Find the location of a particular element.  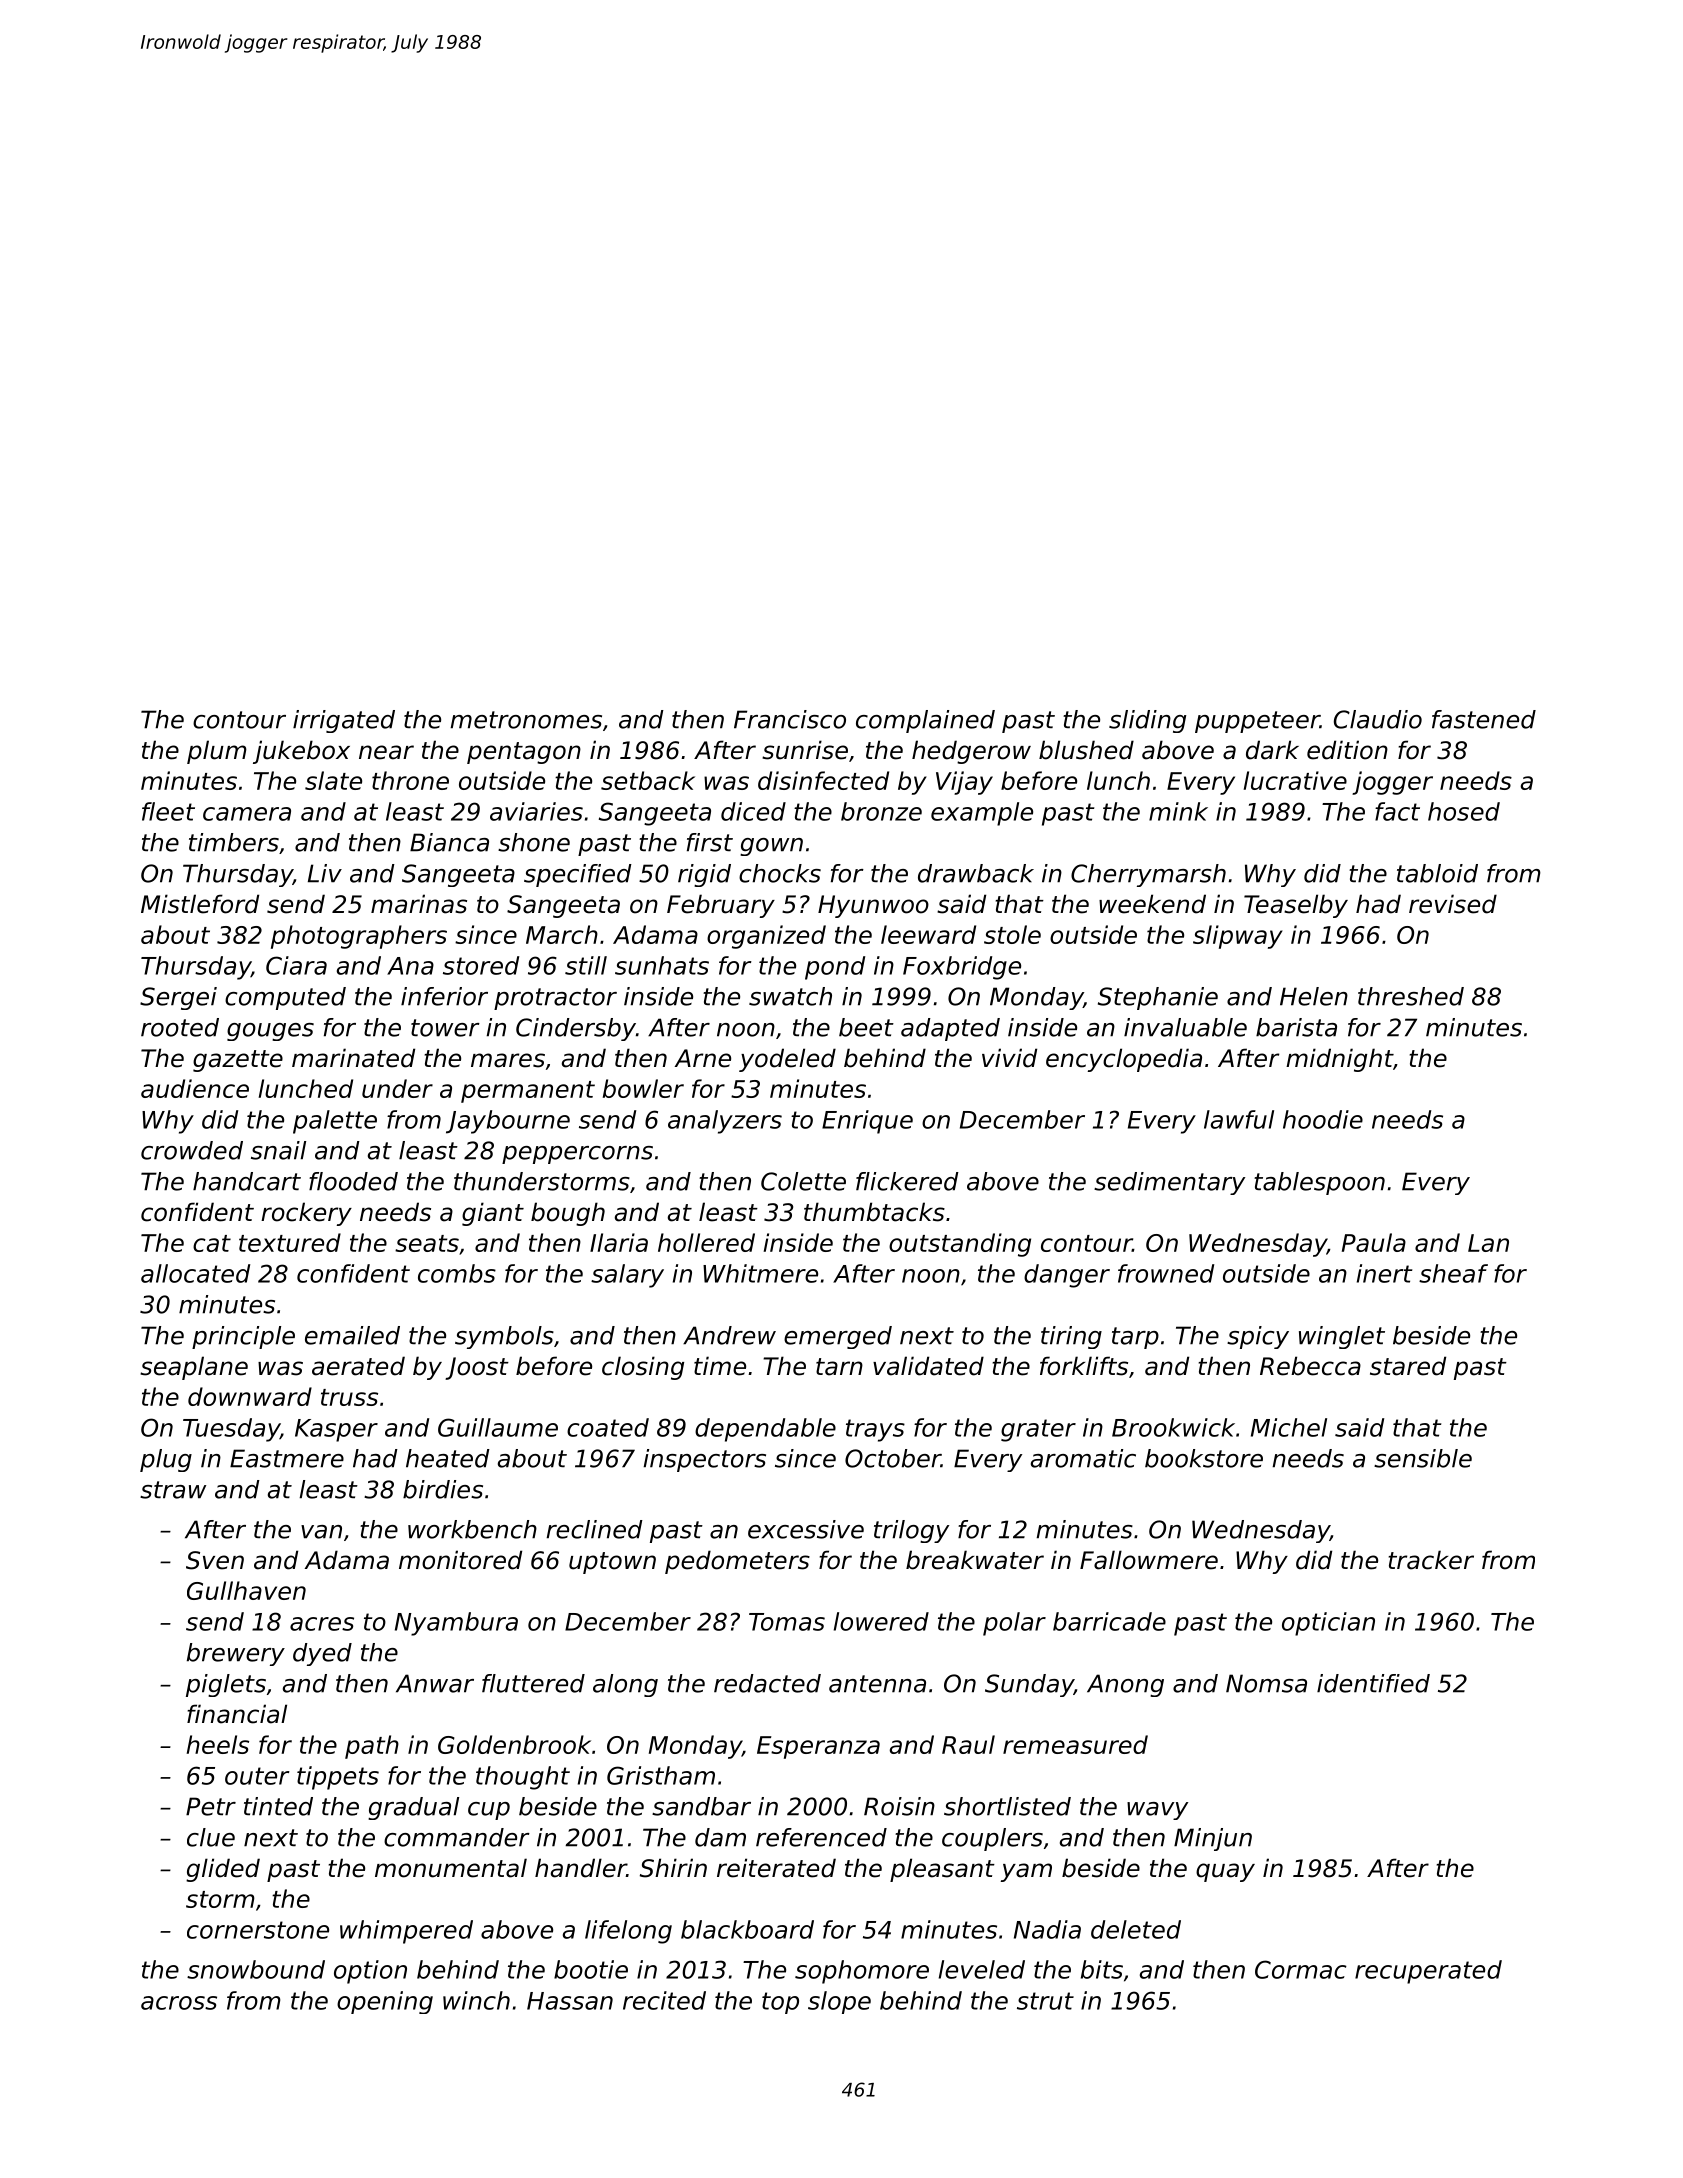

recuperated is located at coordinates (1428, 1972).
